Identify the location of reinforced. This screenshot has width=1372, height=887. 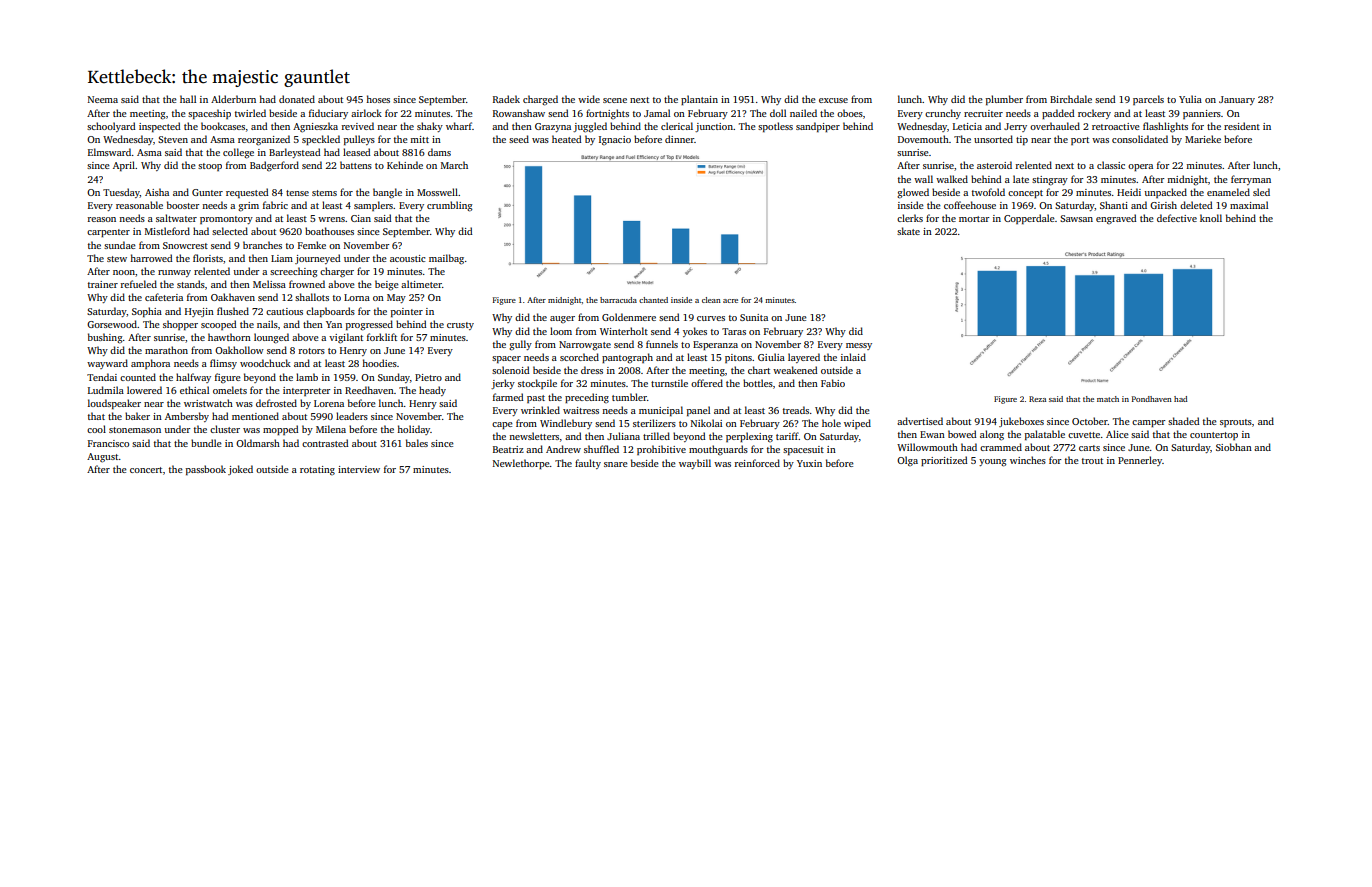
(757, 463).
